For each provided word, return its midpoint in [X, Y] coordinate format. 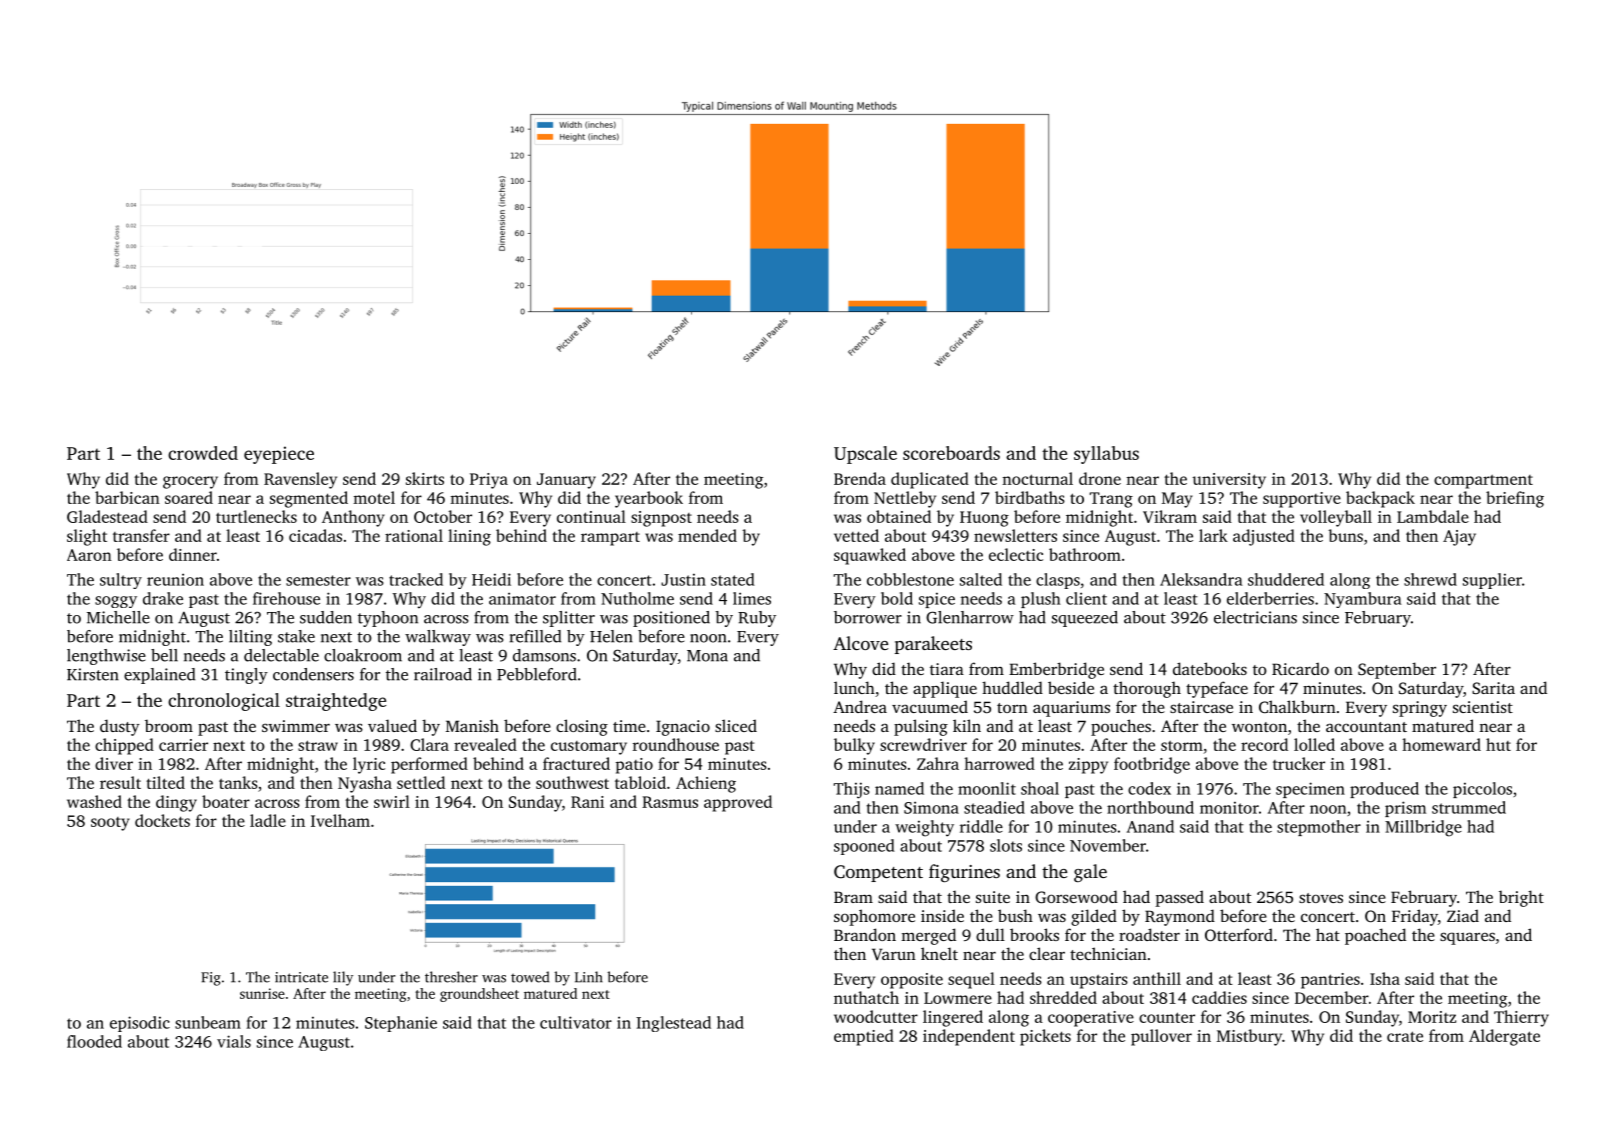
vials [234, 1041]
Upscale [865, 455]
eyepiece [279, 455]
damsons [544, 655]
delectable [281, 655]
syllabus [1106, 455]
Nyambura [1363, 600]
